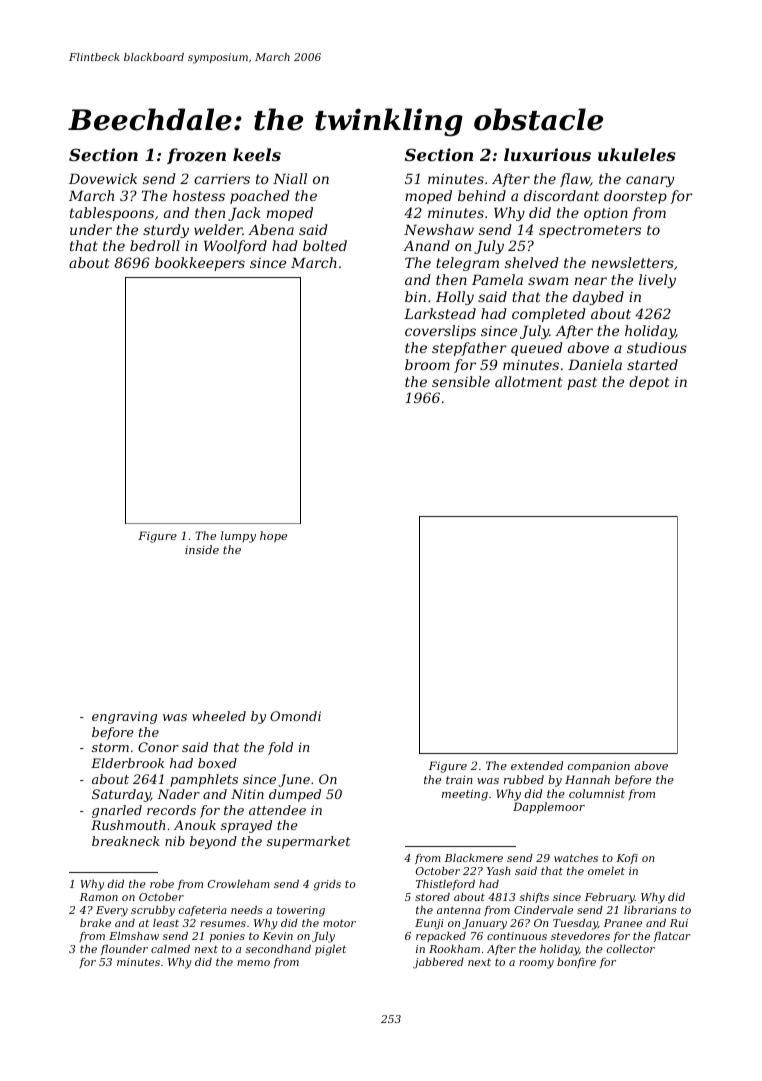 The height and width of the screenshot is (1081, 762). What do you see at coordinates (280, 748) in the screenshot?
I see `fold` at bounding box center [280, 748].
